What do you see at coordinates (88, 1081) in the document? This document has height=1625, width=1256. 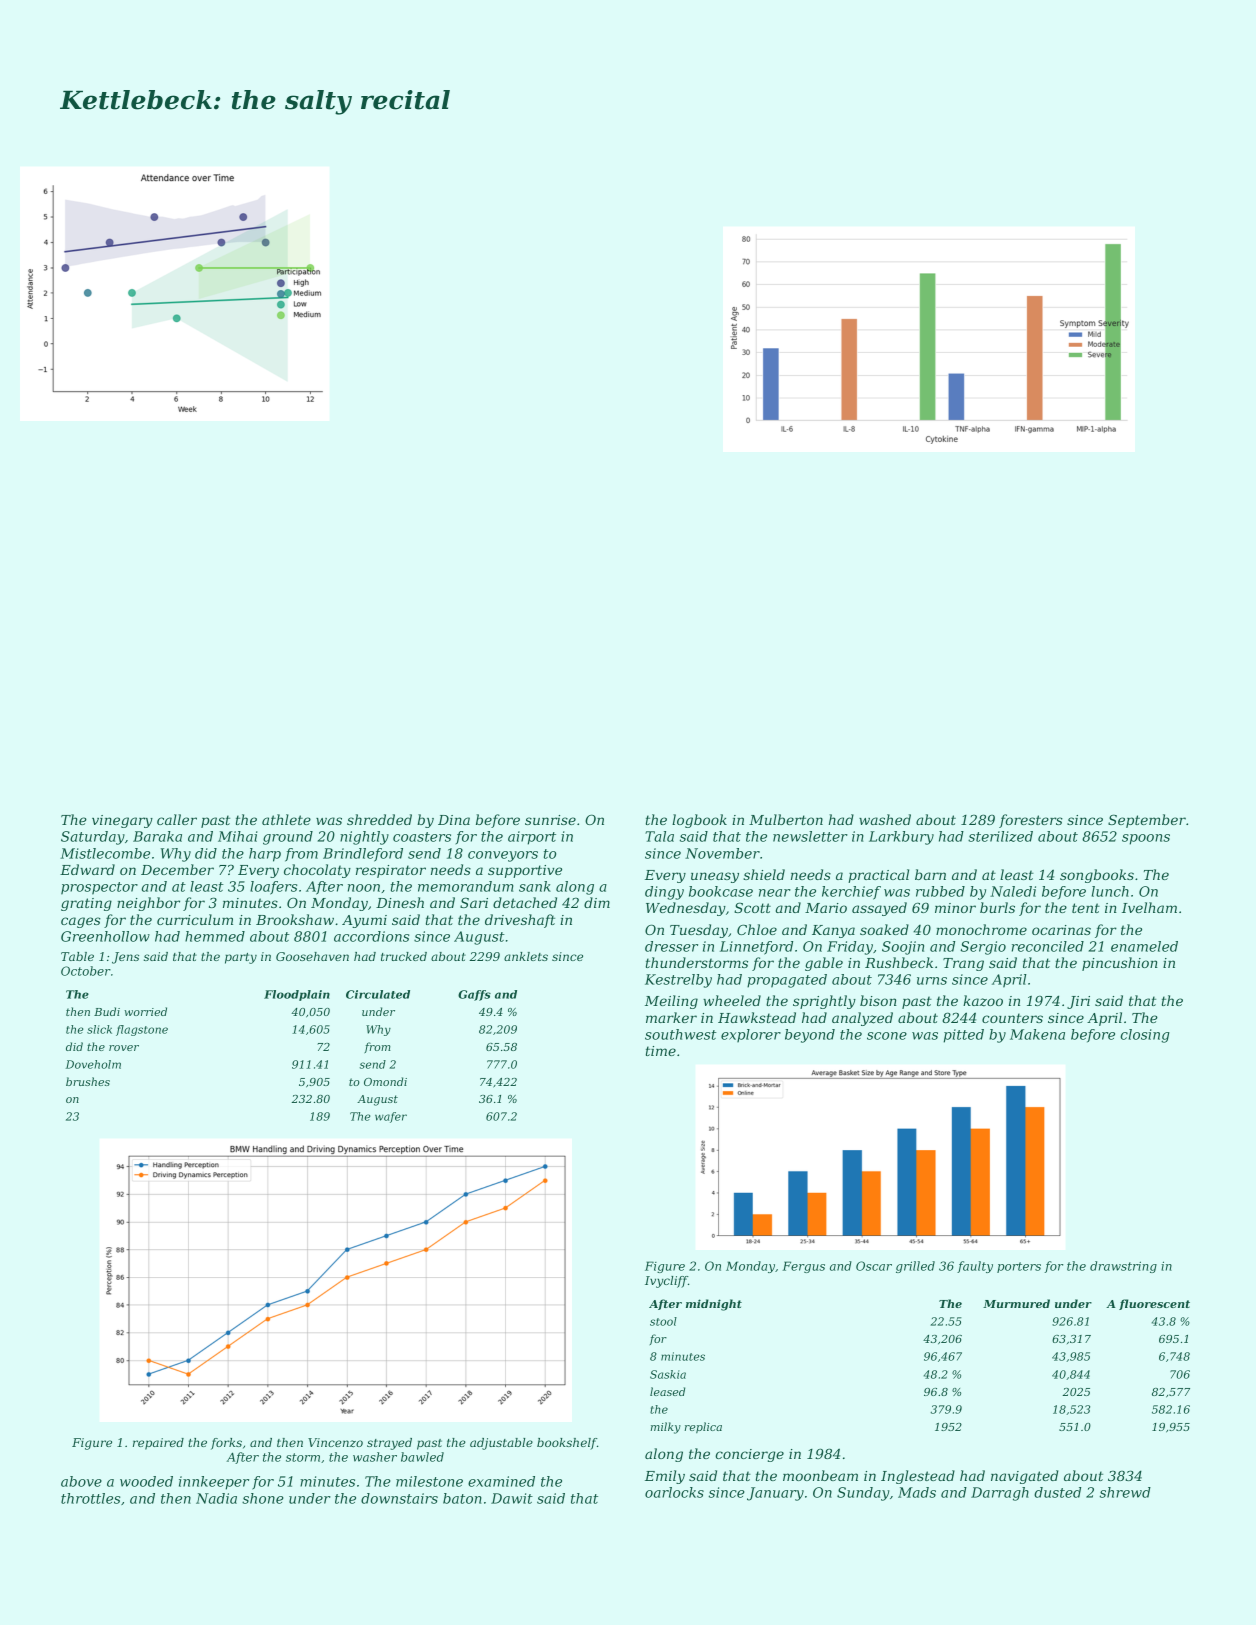 I see `brushes` at bounding box center [88, 1081].
